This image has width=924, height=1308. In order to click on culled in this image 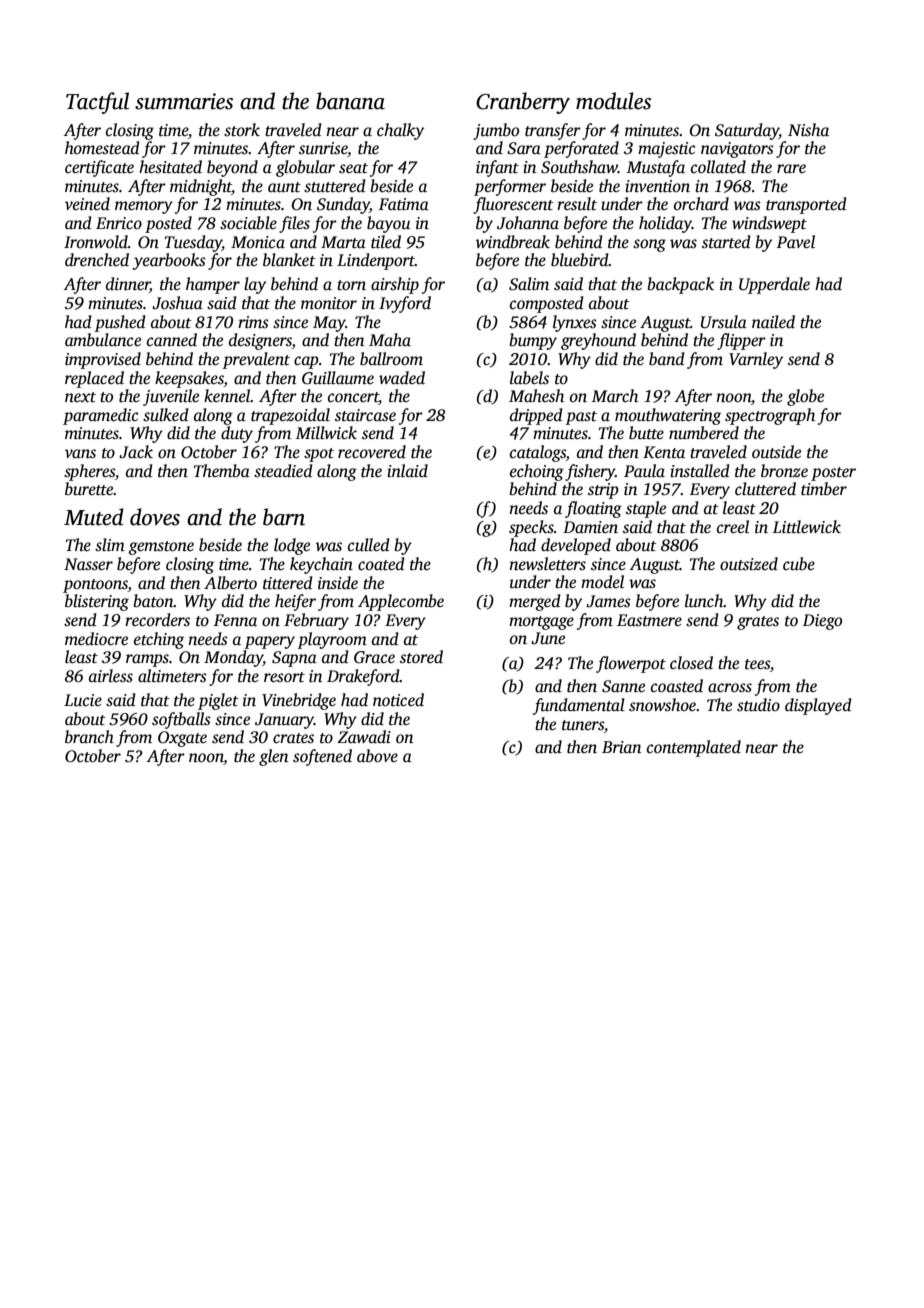, I will do `click(369, 545)`.
